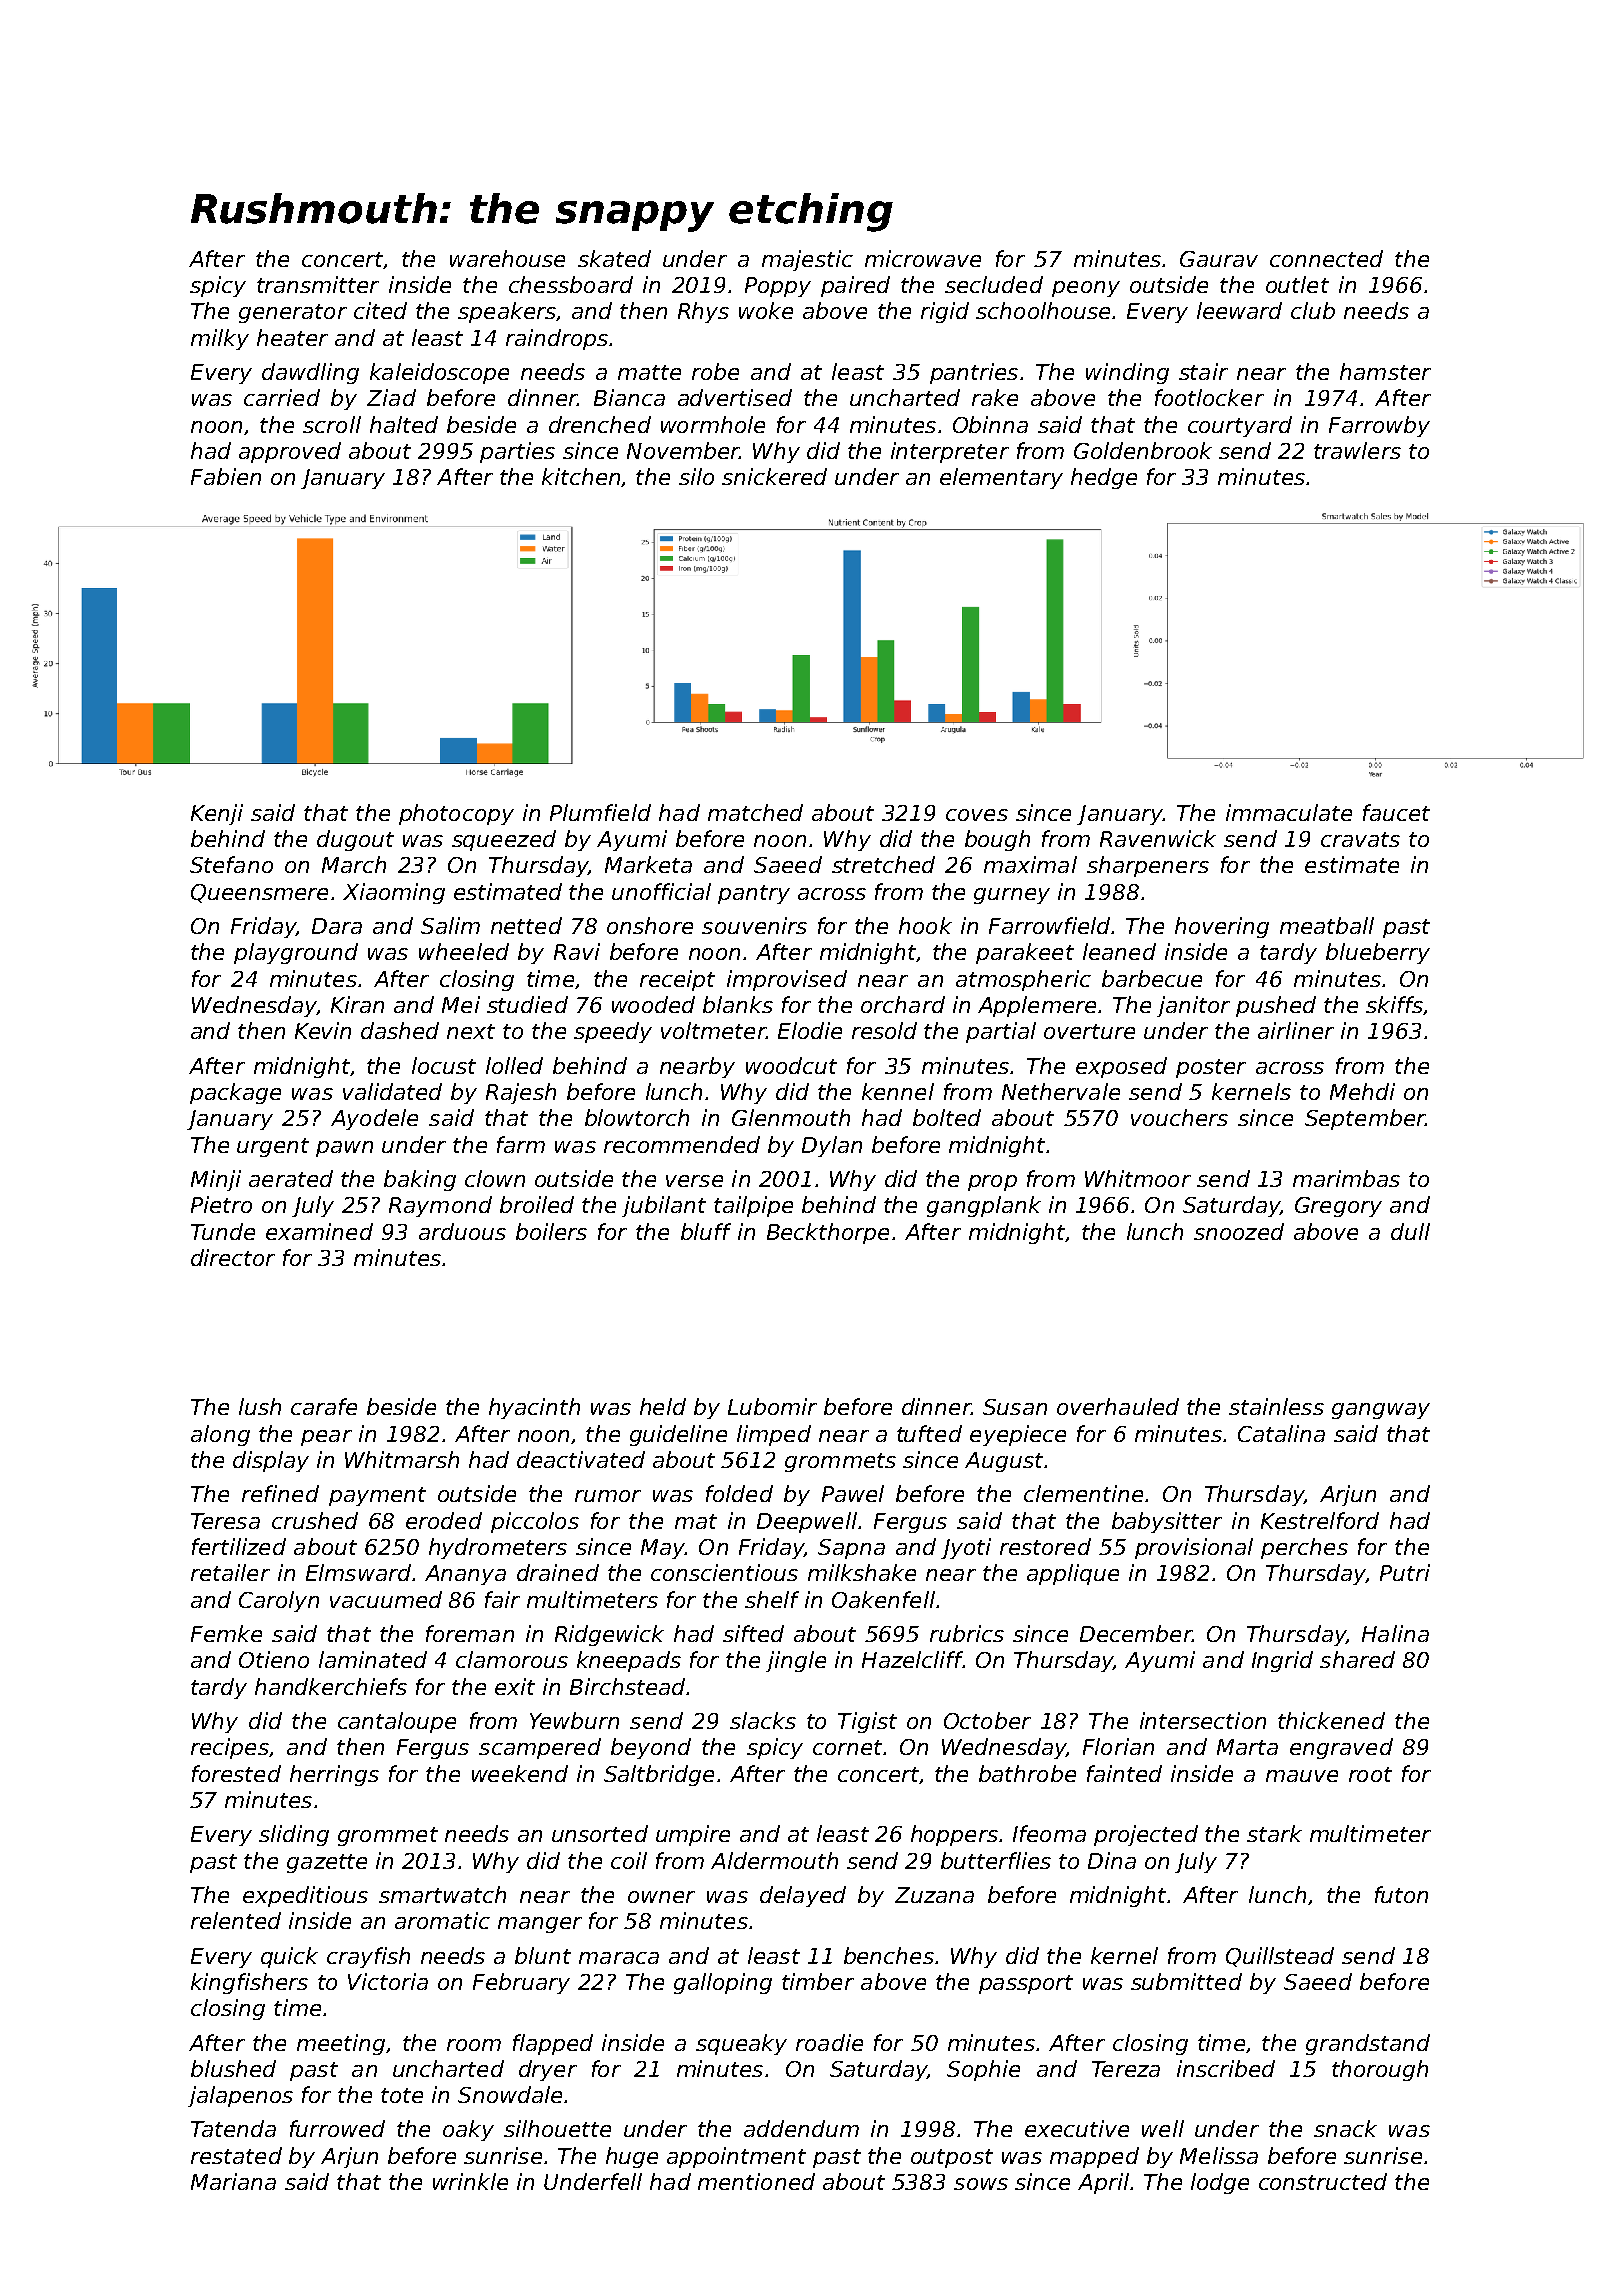 The height and width of the screenshot is (2292, 1620). Describe the element at coordinates (520, 1773) in the screenshot. I see `weekend` at that location.
